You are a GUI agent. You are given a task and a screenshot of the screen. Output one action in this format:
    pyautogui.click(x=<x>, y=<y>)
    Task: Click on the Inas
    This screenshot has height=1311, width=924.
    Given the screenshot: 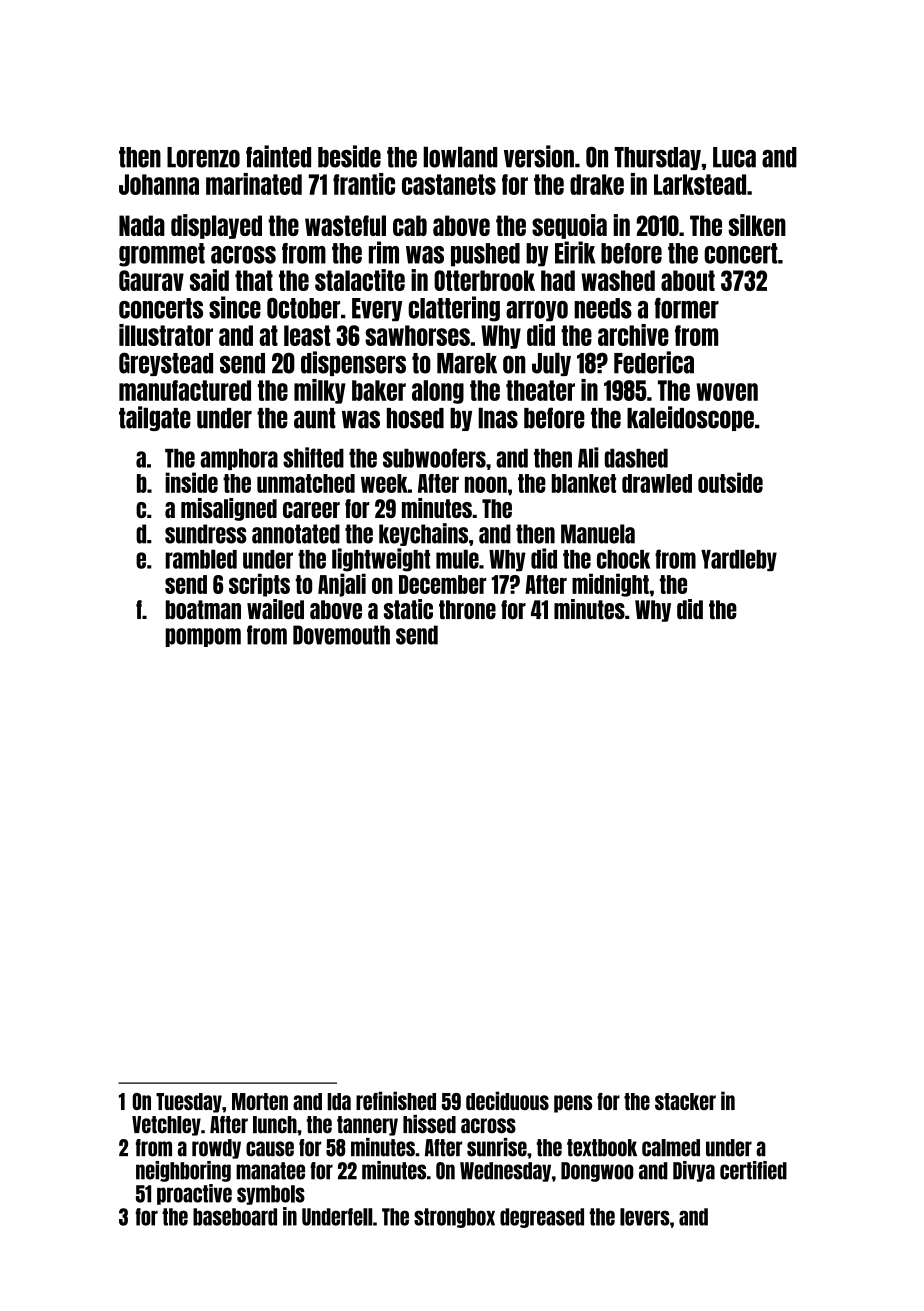 What is the action you would take?
    pyautogui.click(x=498, y=418)
